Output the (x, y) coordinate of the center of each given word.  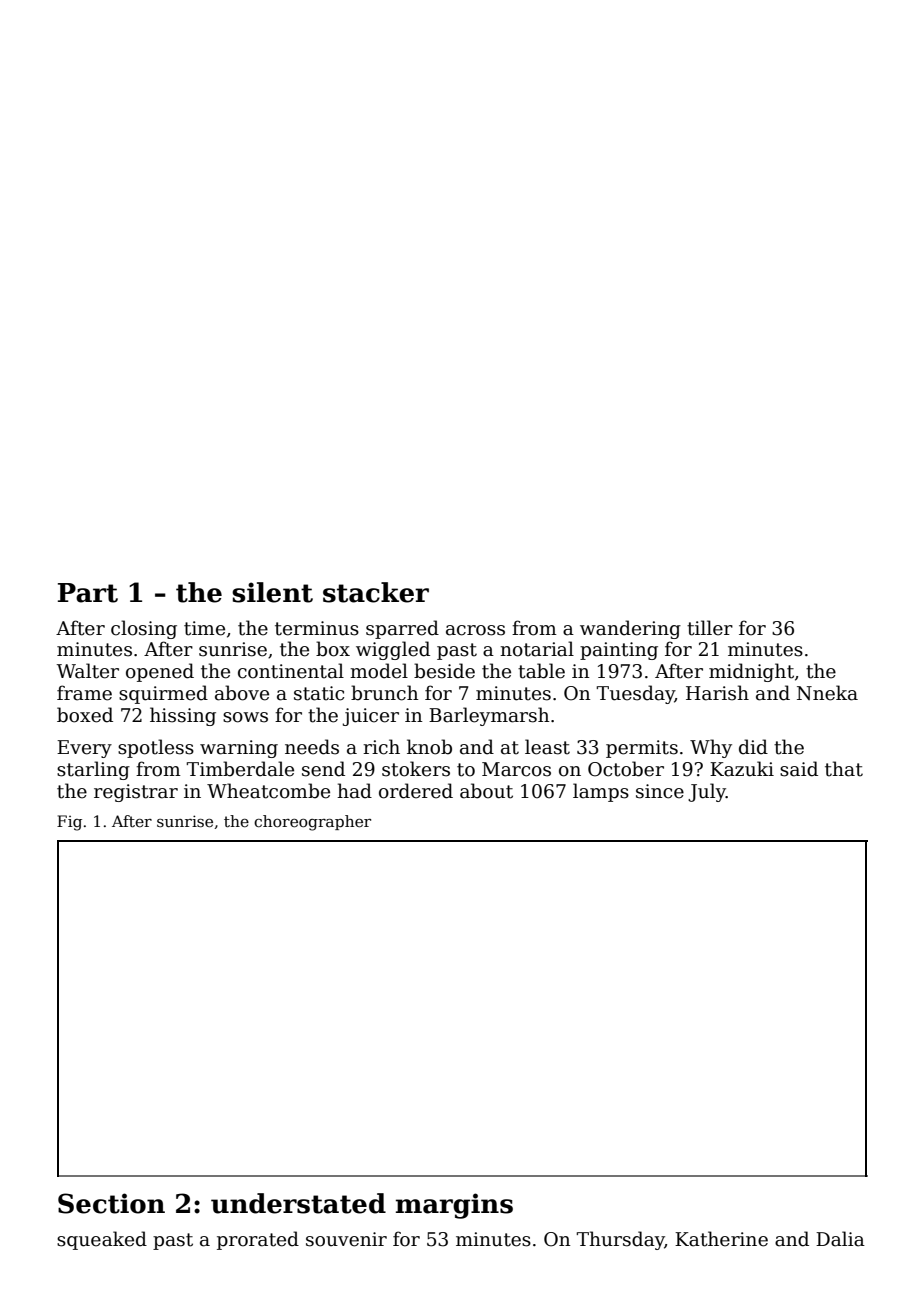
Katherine (721, 1239)
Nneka (827, 693)
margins (454, 1206)
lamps (601, 792)
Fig (69, 823)
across (475, 630)
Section (111, 1203)
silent (272, 592)
